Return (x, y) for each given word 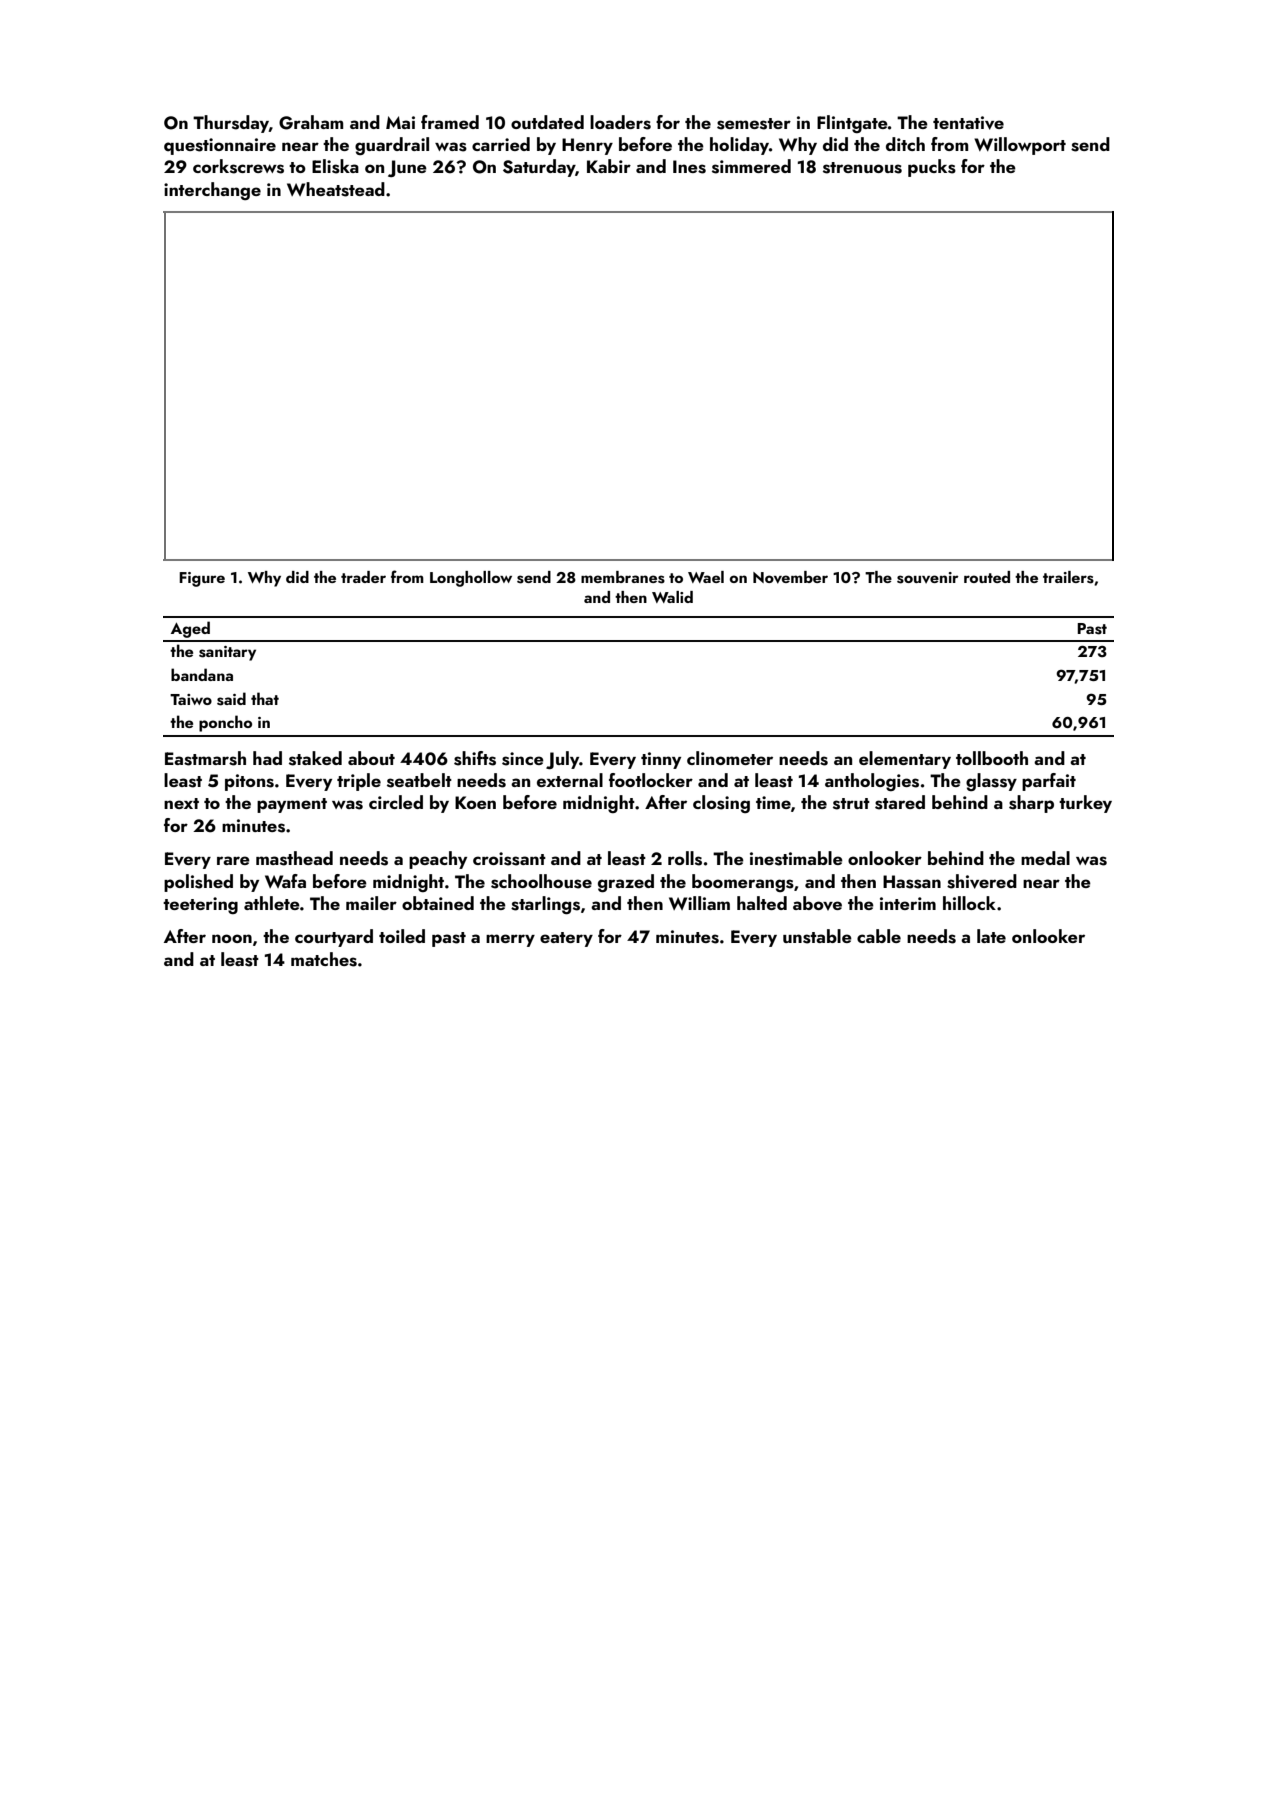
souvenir (927, 578)
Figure (202, 579)
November (790, 577)
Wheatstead (336, 189)
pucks (932, 168)
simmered (751, 166)
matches (324, 959)
